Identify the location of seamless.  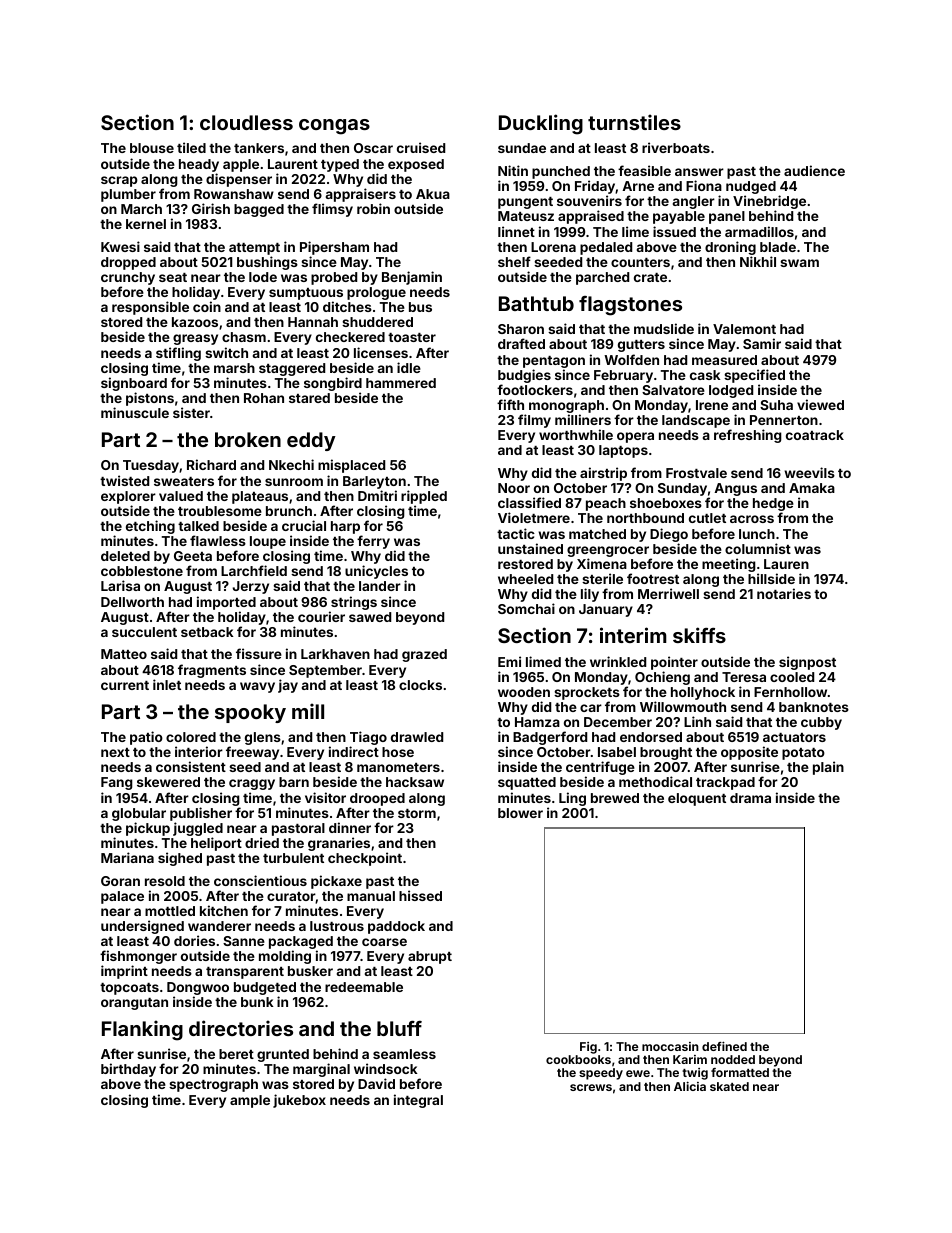
(404, 1054).
